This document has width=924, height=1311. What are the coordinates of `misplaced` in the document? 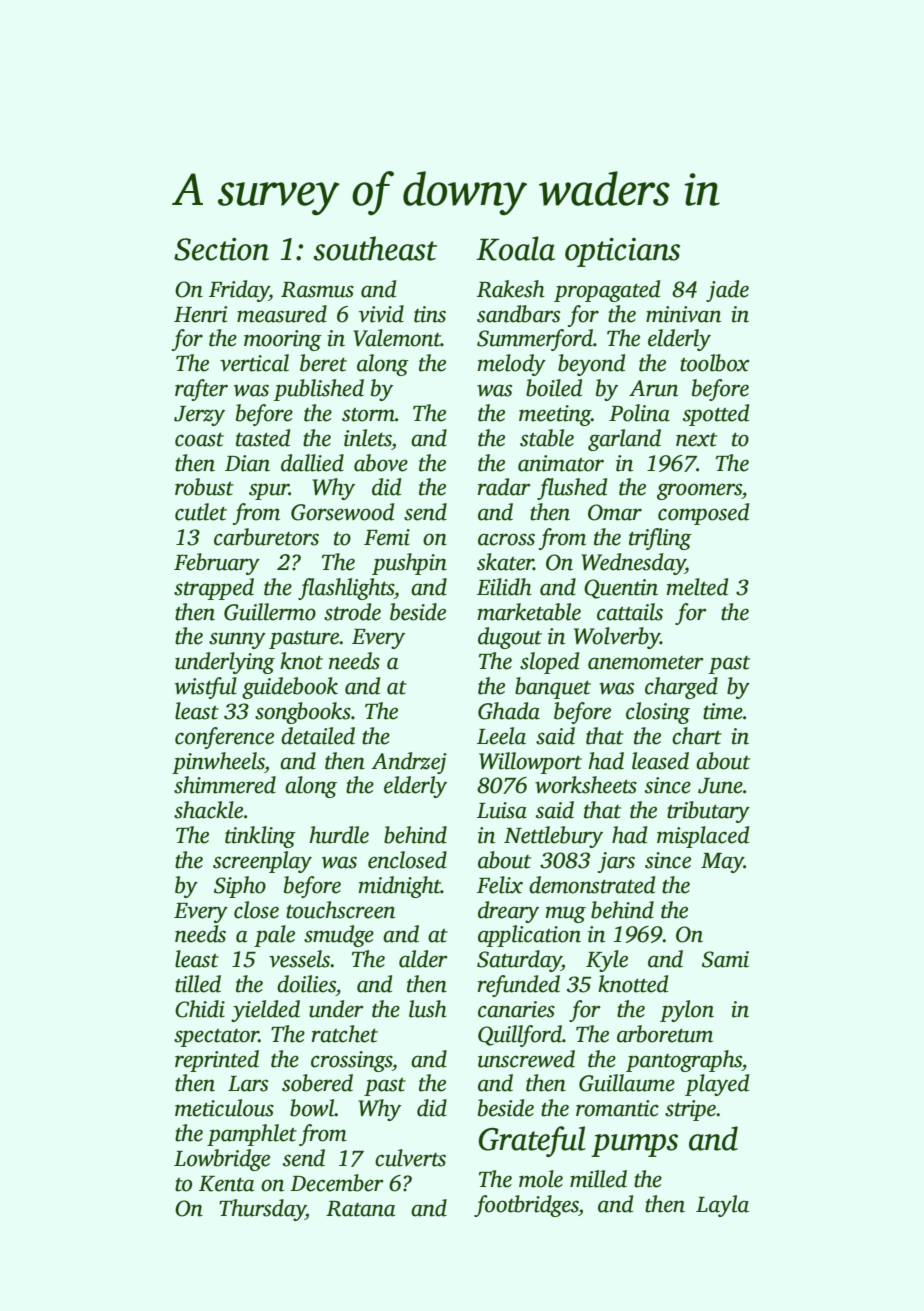 It's located at (703, 837).
